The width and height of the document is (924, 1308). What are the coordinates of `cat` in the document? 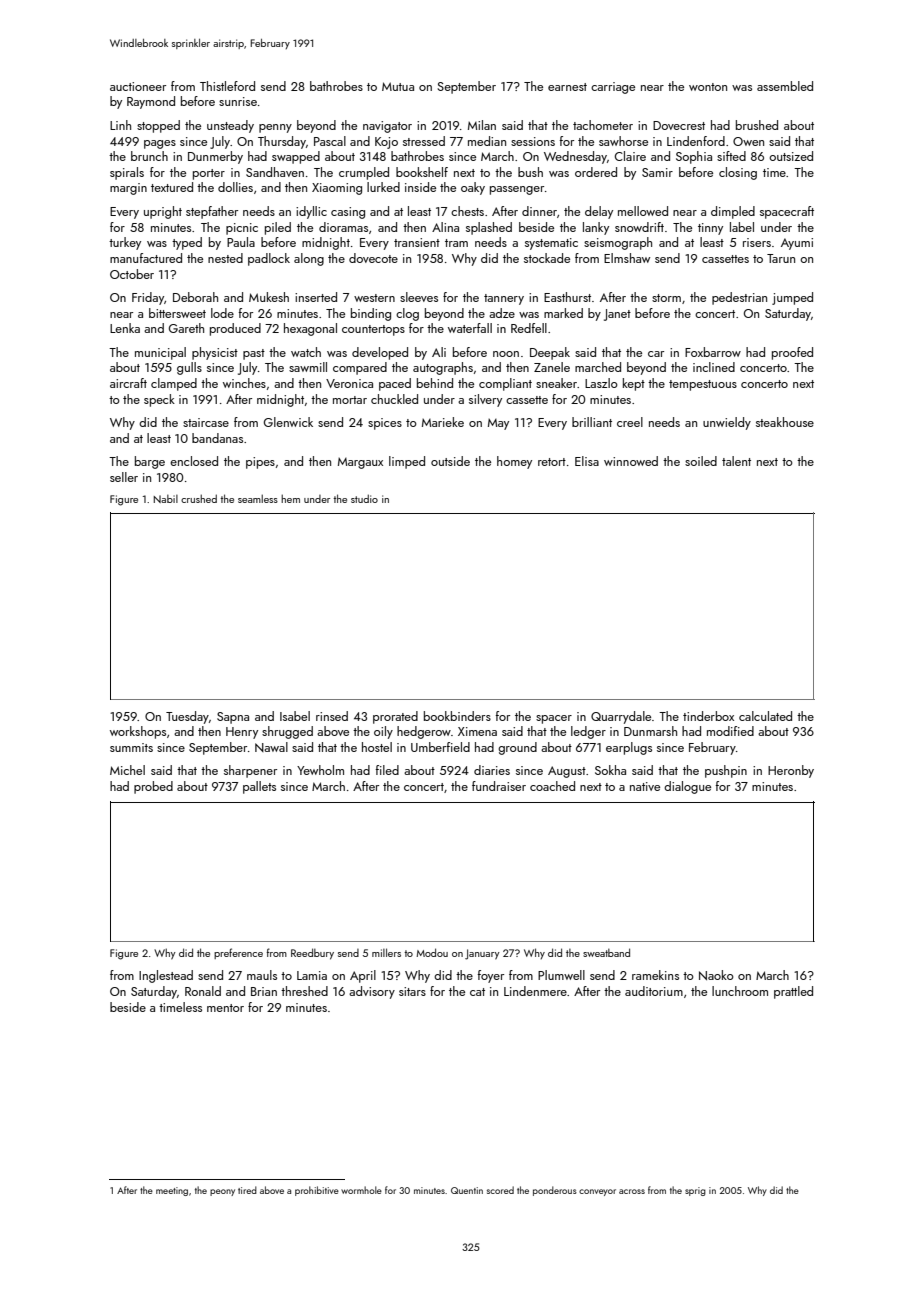 It's located at (477, 992).
